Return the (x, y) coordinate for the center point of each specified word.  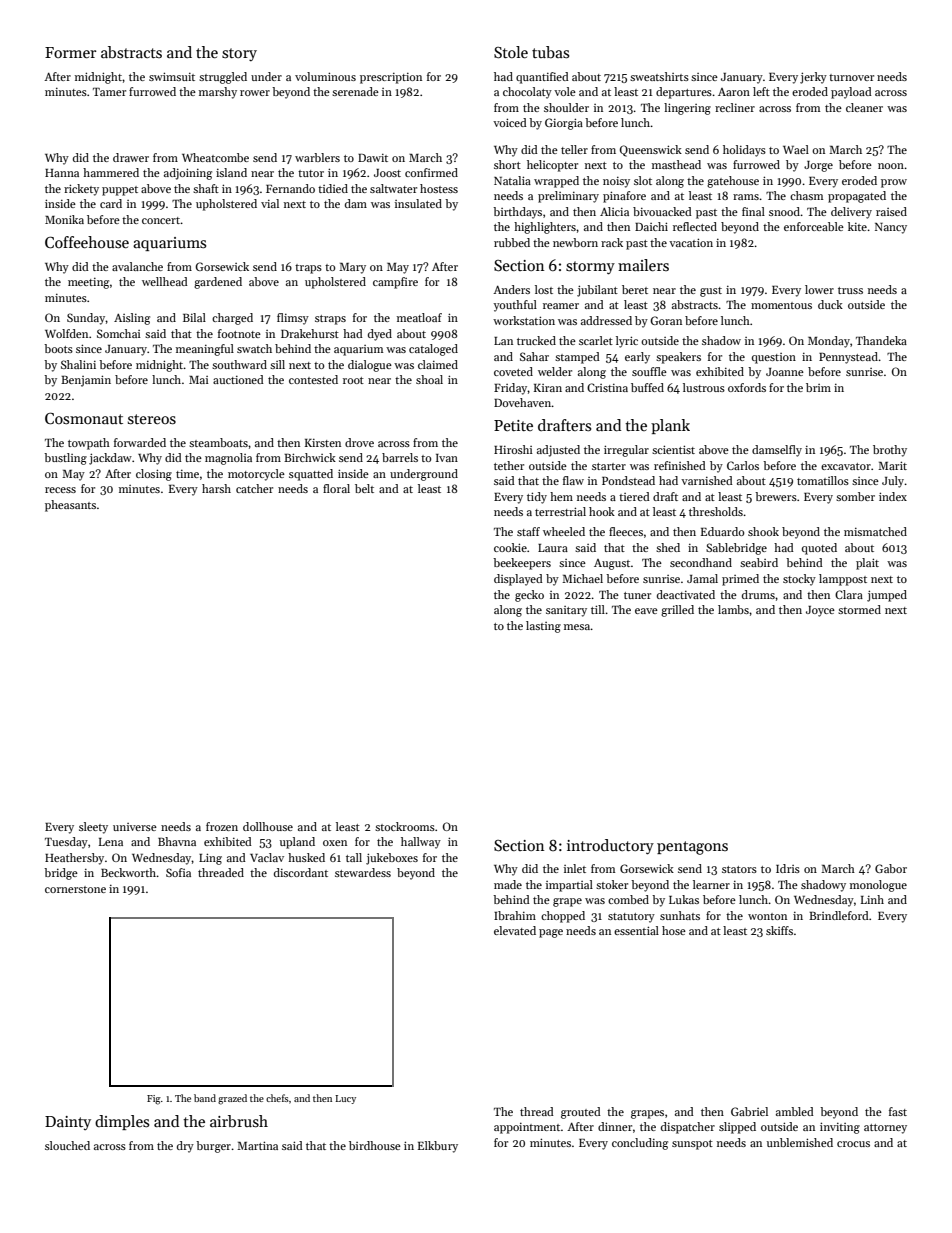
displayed (518, 580)
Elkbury (438, 1147)
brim (818, 387)
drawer (131, 157)
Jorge (818, 166)
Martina (257, 1145)
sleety (93, 828)
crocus (853, 1144)
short (507, 164)
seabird (759, 562)
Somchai (119, 333)
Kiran (548, 388)
